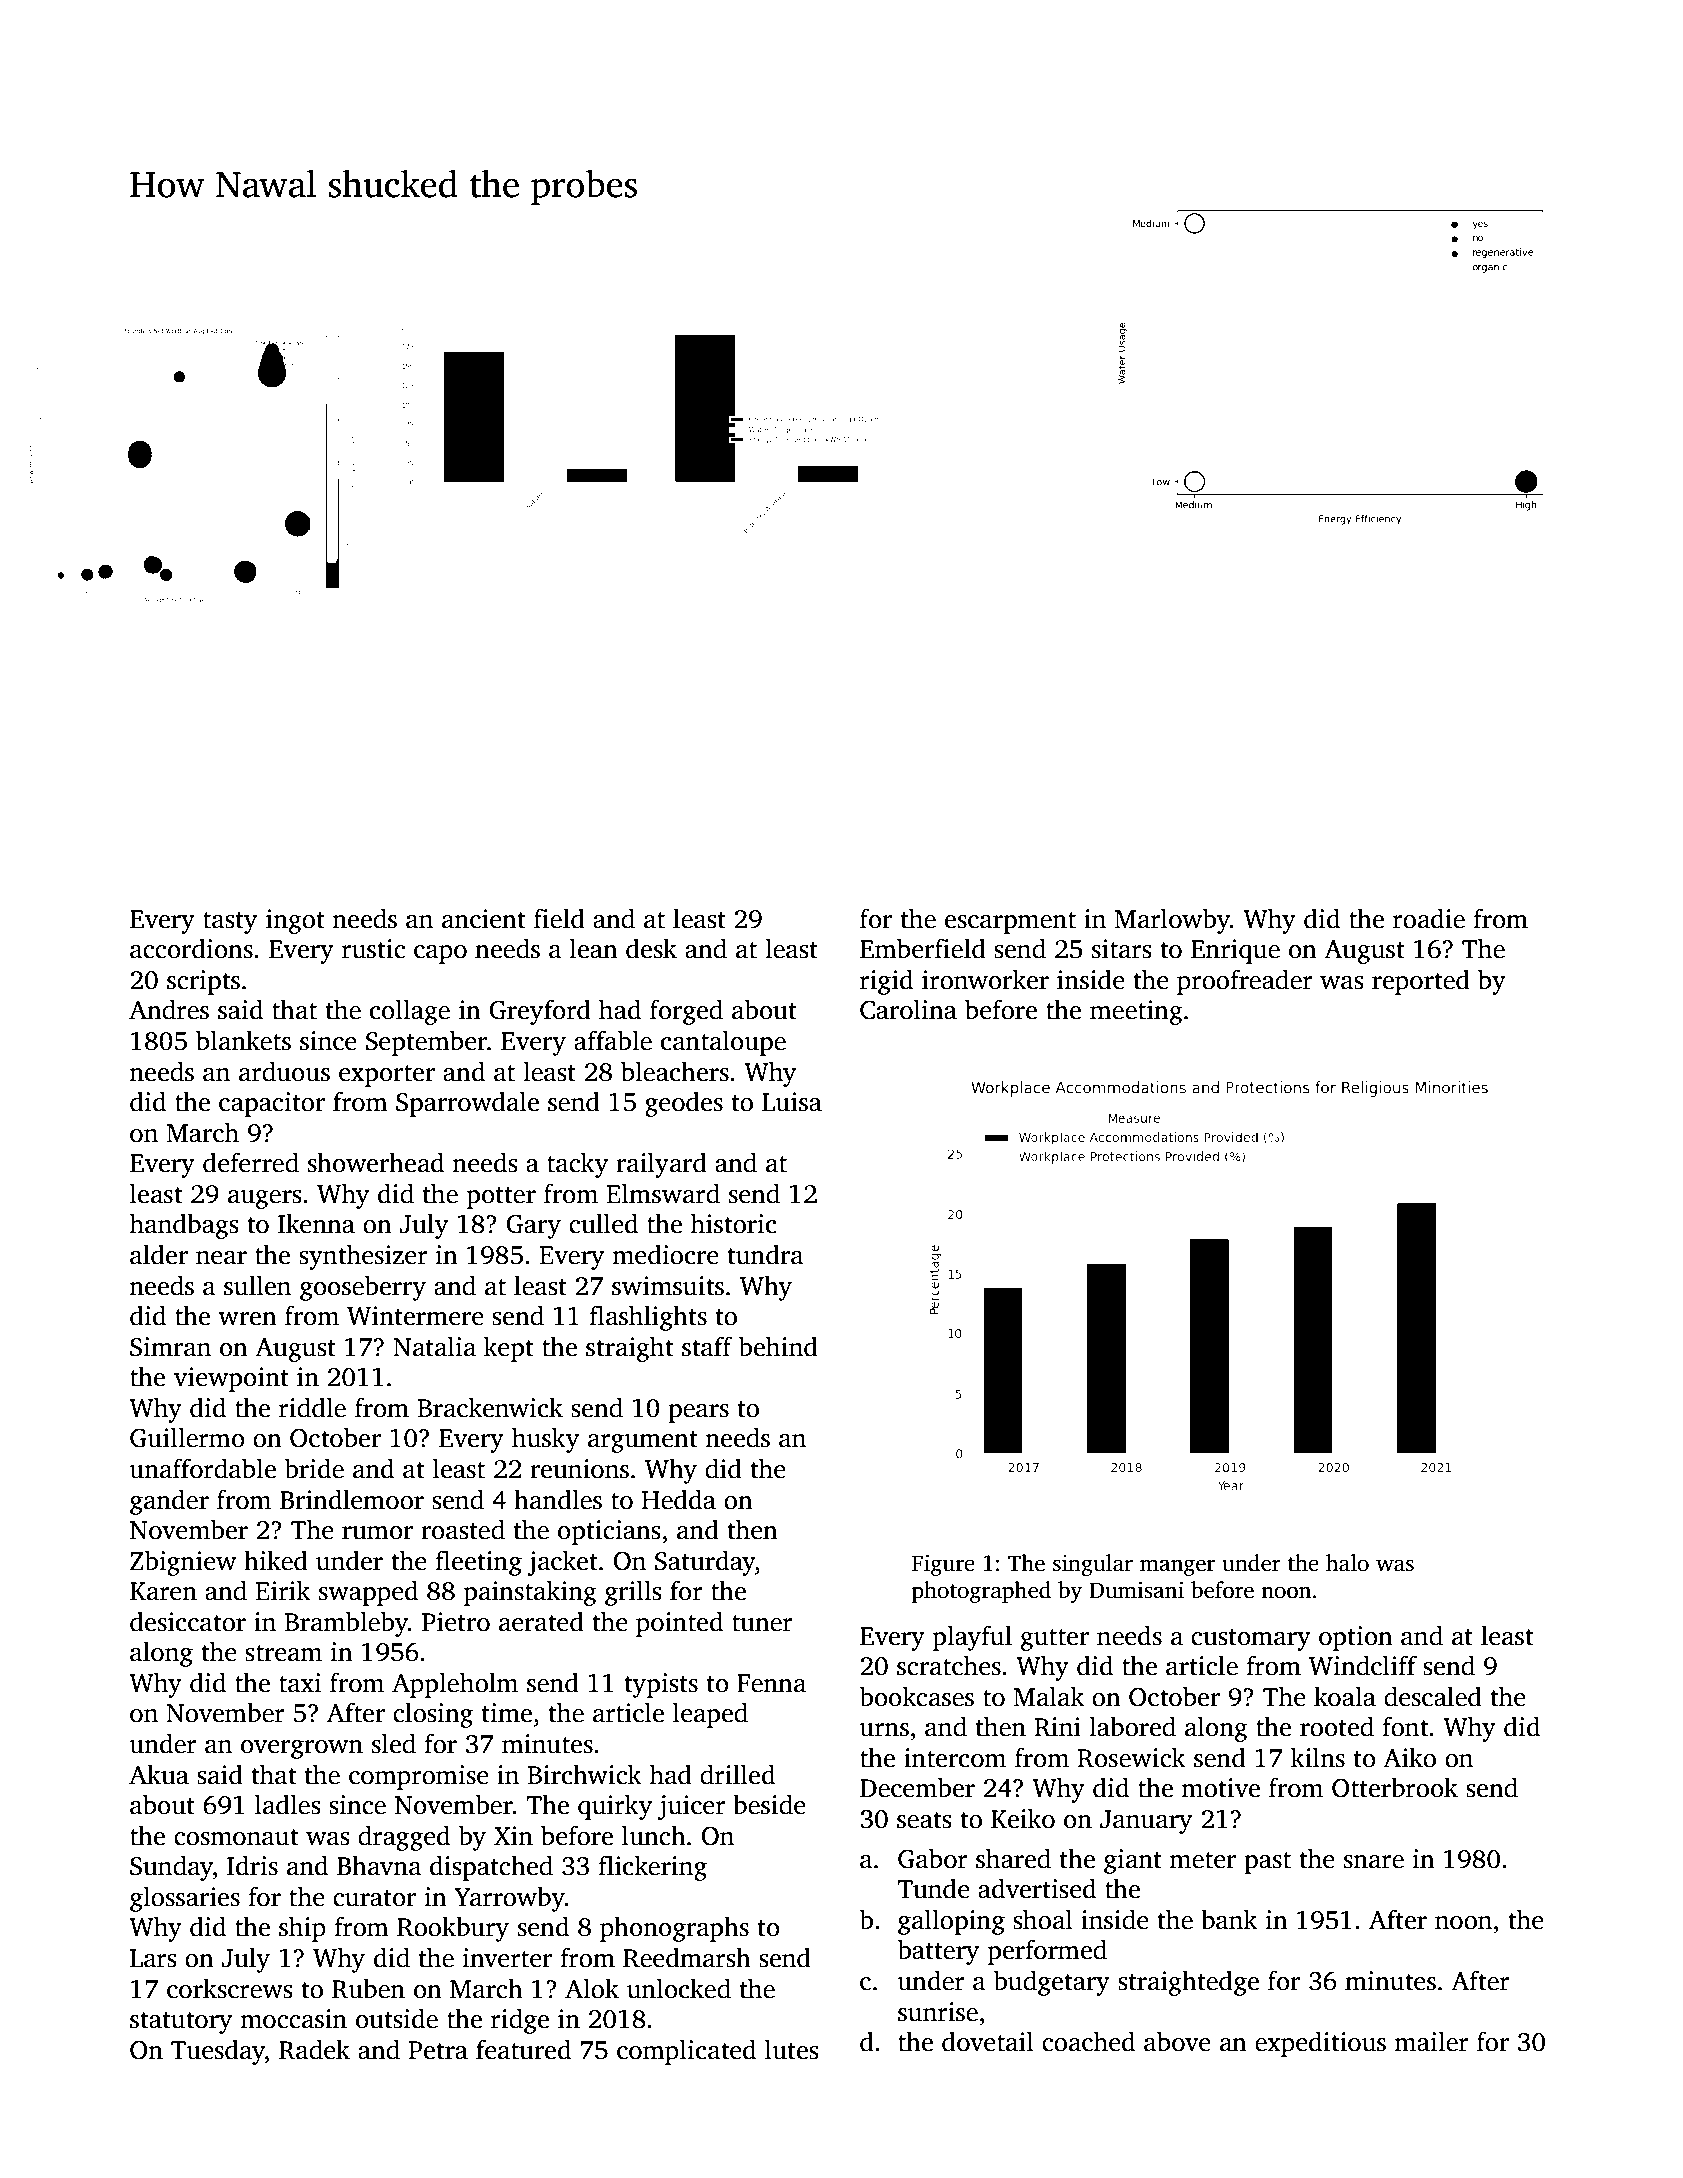  I want to click on option, so click(1356, 1638).
